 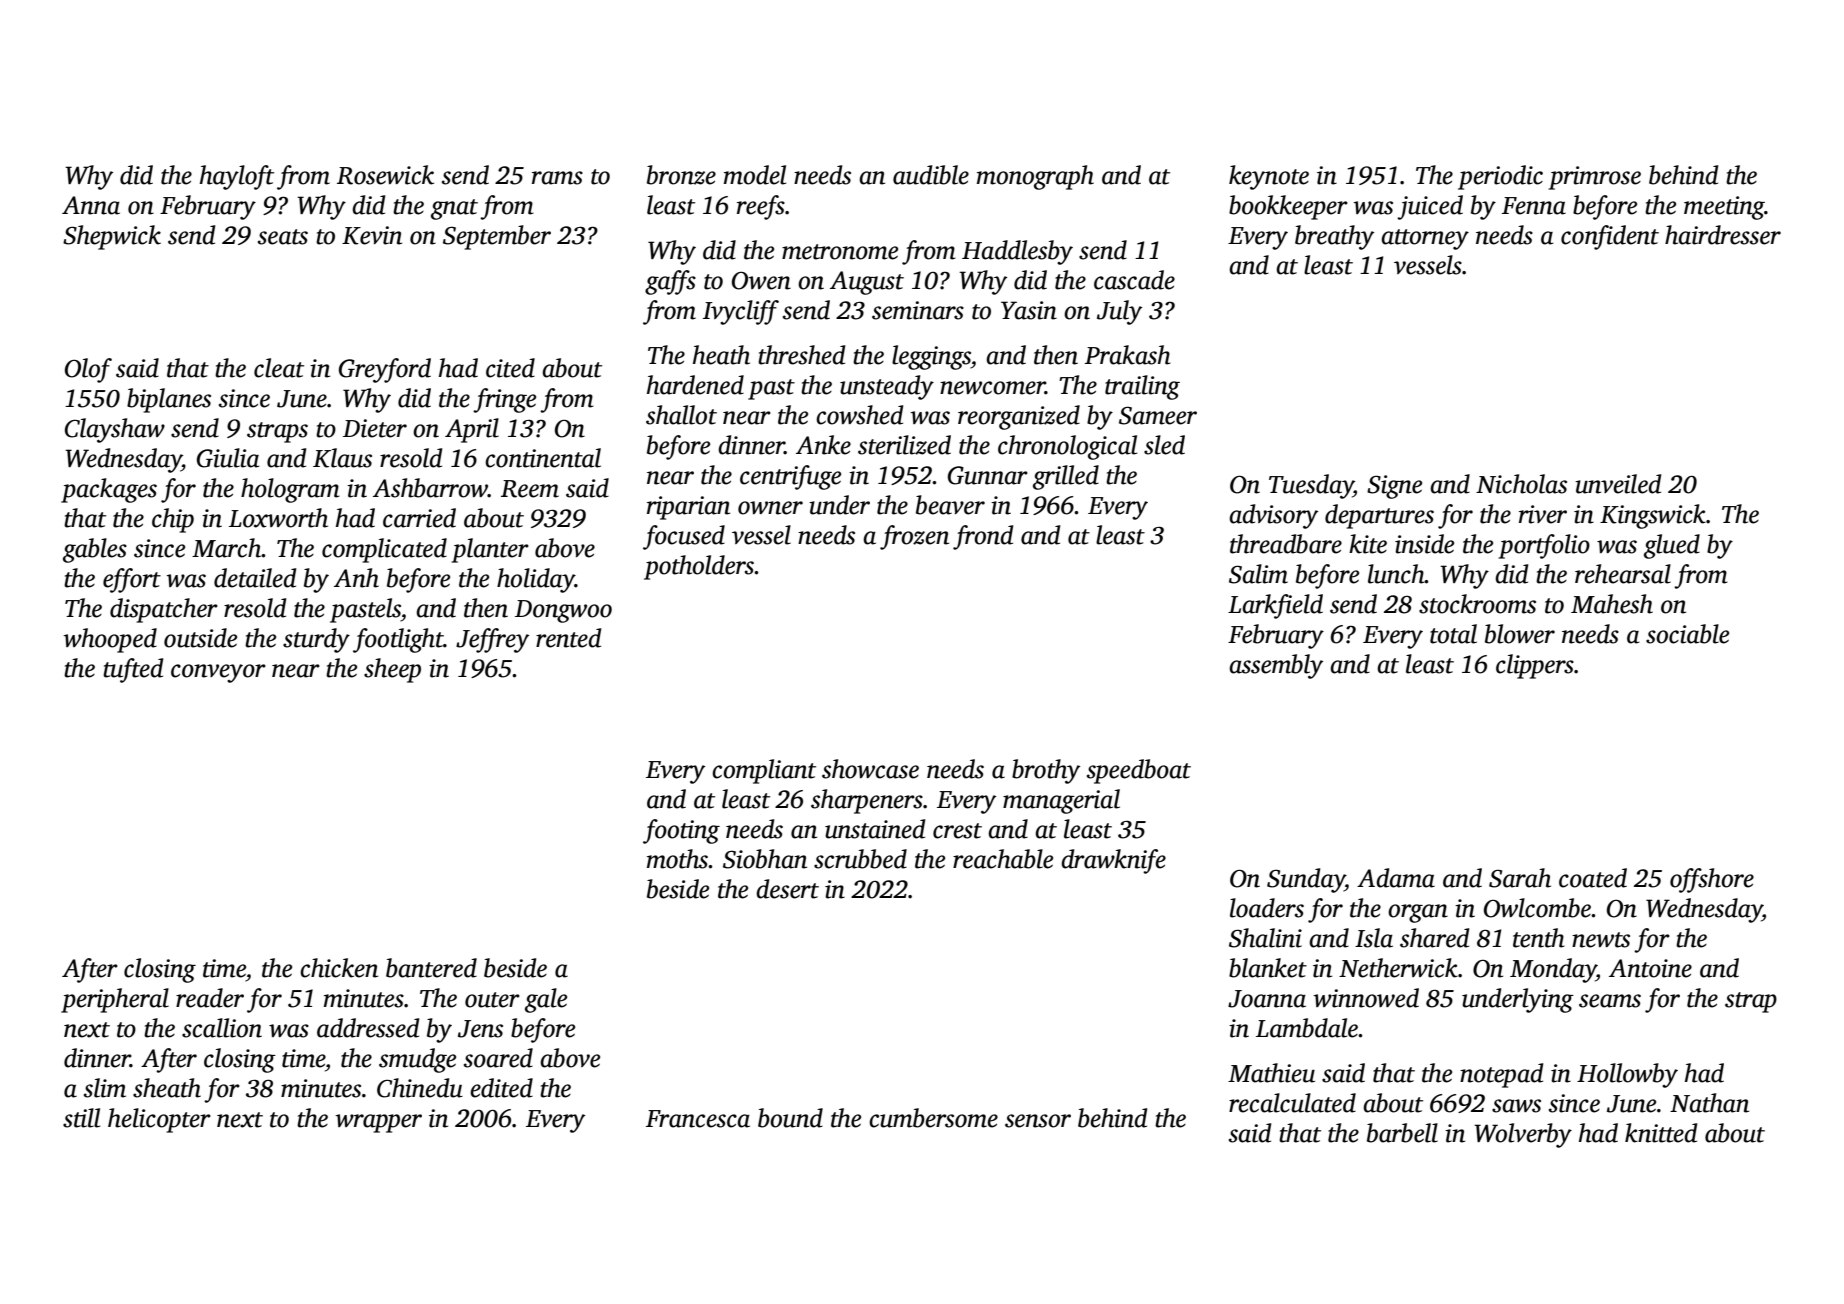 What do you see at coordinates (375, 428) in the document?
I see `Dieter` at bounding box center [375, 428].
